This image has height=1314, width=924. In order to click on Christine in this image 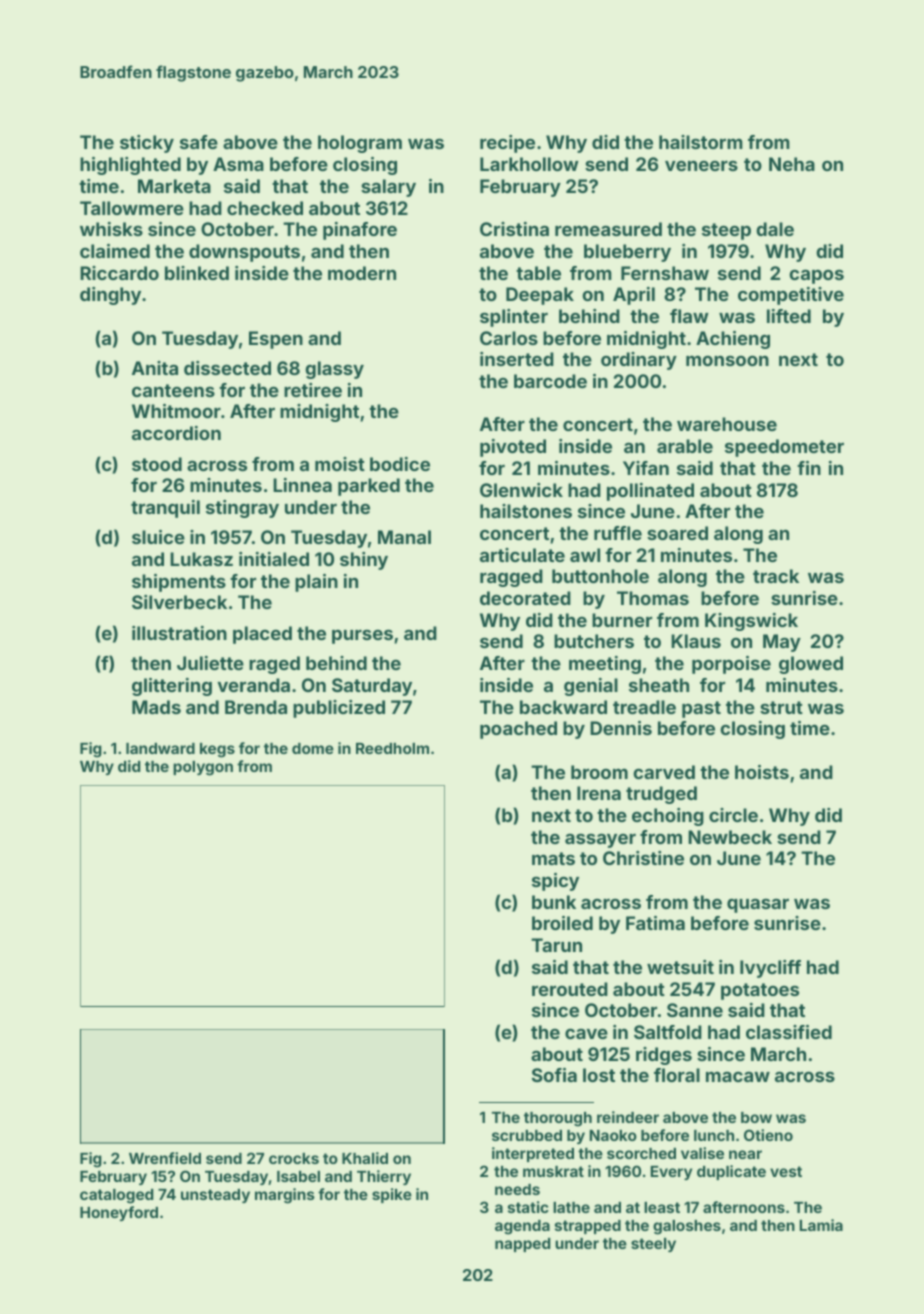, I will do `click(643, 858)`.
